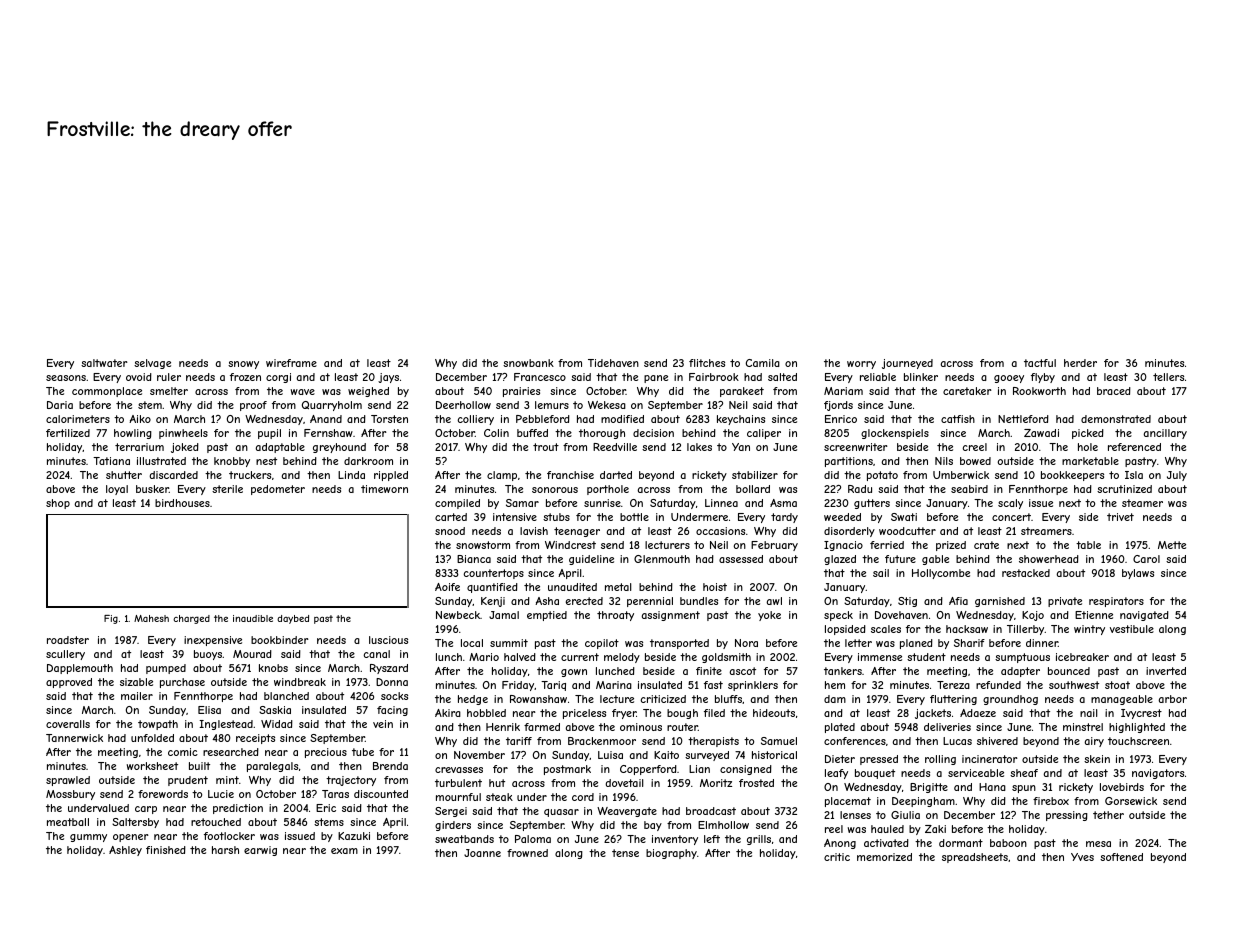 Image resolution: width=1233 pixels, height=952 pixels. What do you see at coordinates (1144, 616) in the screenshot?
I see `navigated` at bounding box center [1144, 616].
